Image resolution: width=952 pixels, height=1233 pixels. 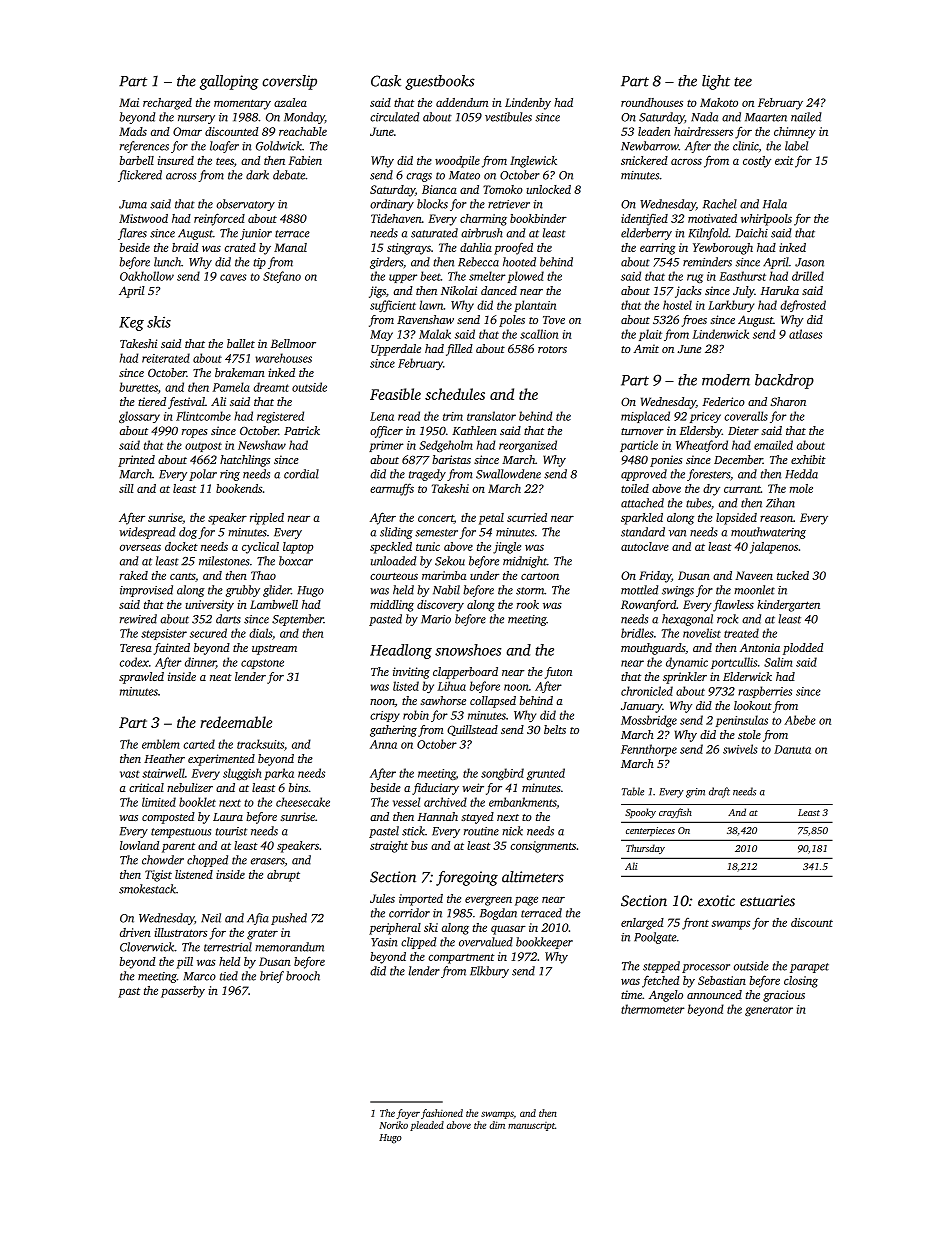 What do you see at coordinates (543, 847) in the screenshot?
I see `consignments` at bounding box center [543, 847].
